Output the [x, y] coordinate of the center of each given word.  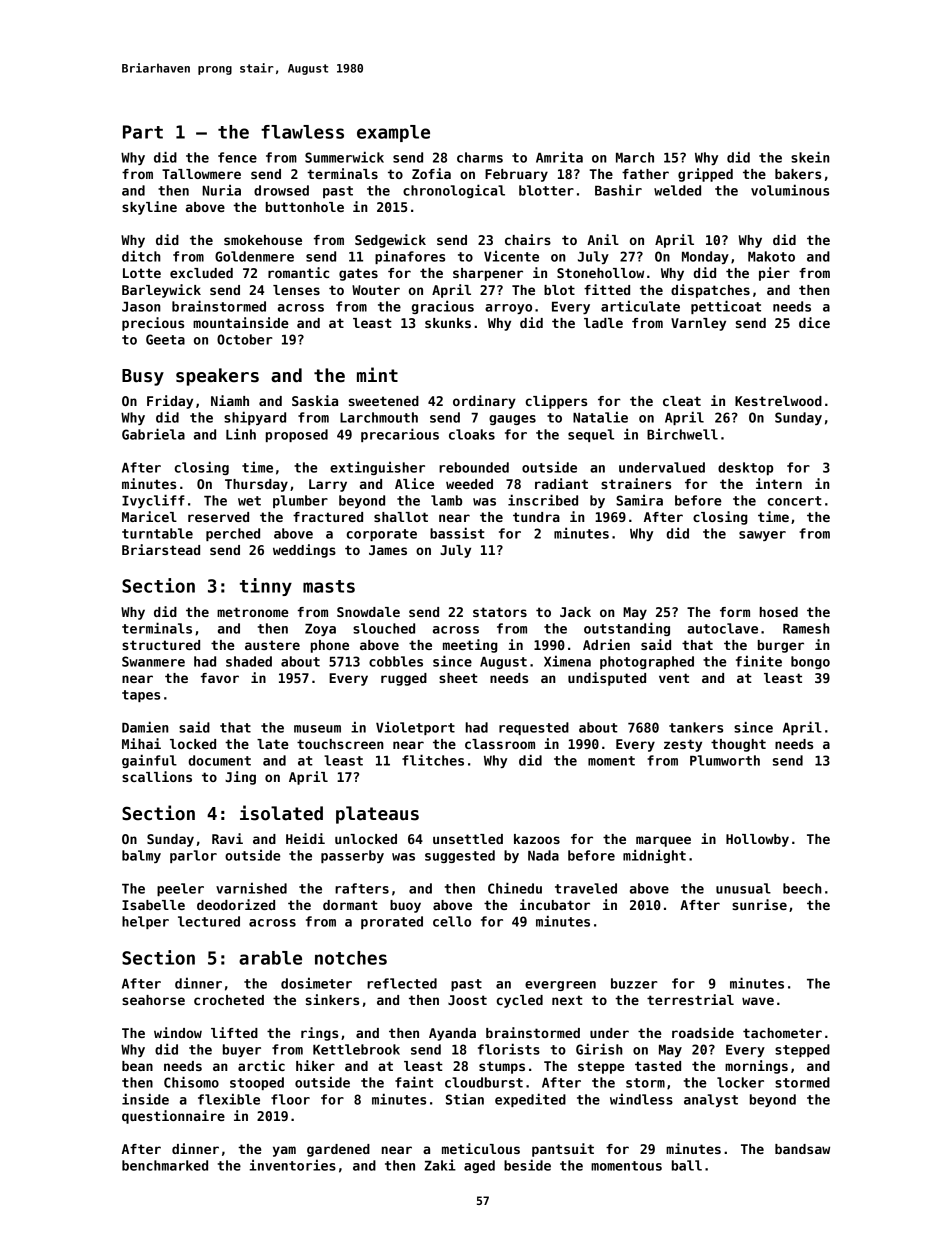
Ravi [227, 838]
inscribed [543, 500]
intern [779, 483]
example [393, 133]
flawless [302, 132]
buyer [242, 1050]
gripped [705, 175]
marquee [663, 841]
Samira [639, 500]
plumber [300, 501]
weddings [304, 551]
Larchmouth [379, 417]
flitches [433, 760]
